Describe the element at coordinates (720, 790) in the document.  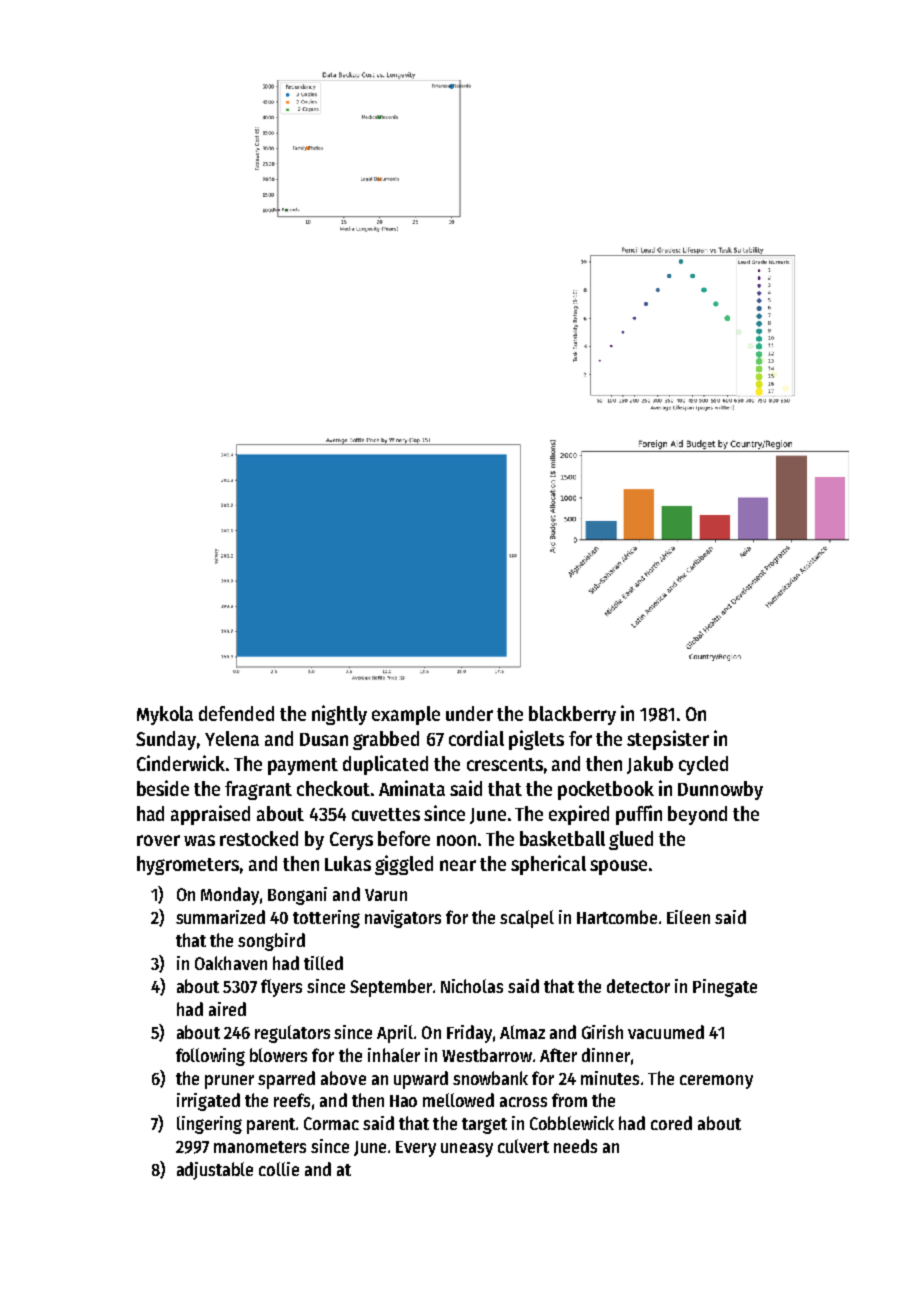
I see `Dunnowby` at that location.
